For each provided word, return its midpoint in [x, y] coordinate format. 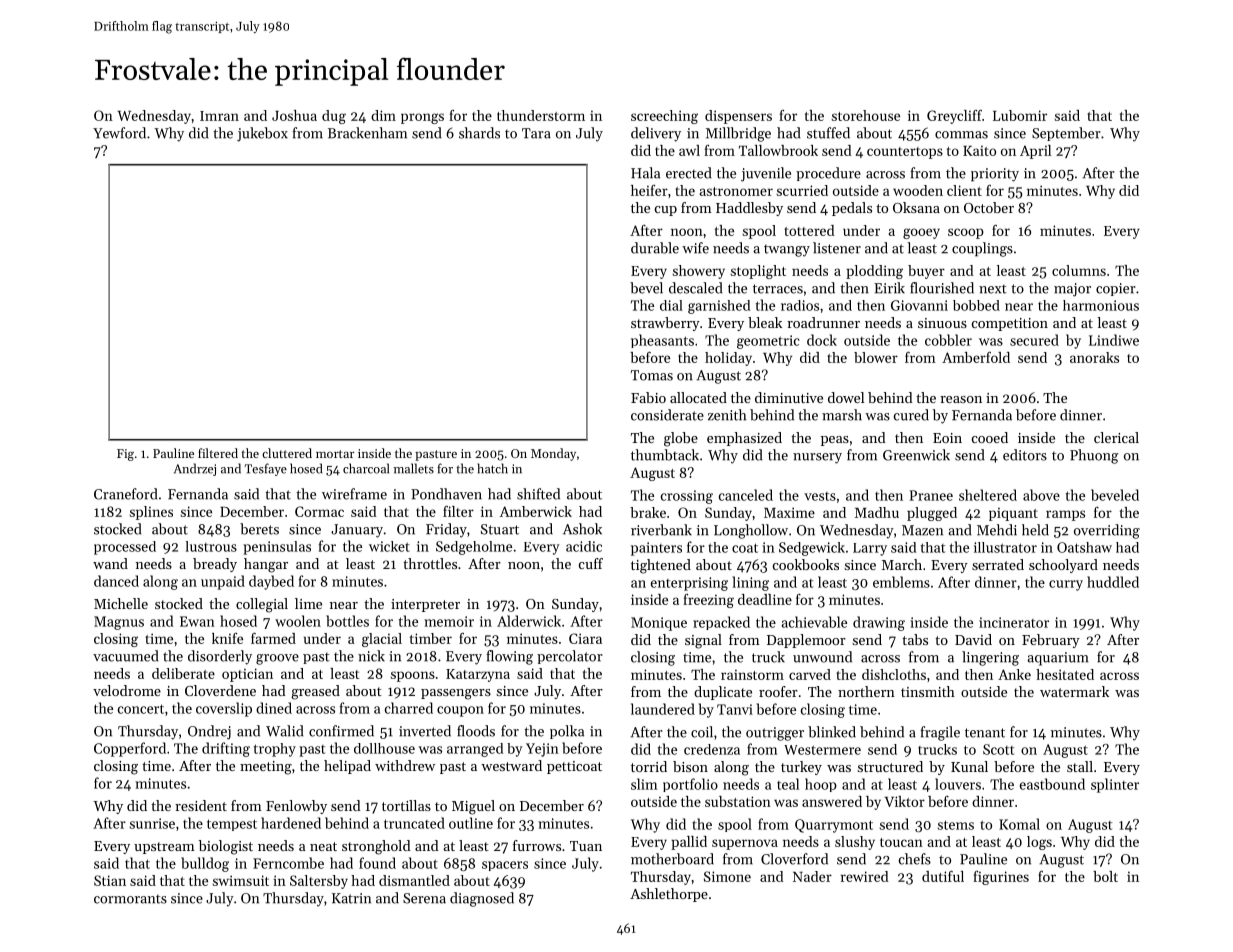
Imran [219, 116]
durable [655, 248]
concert [141, 709]
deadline [765, 599]
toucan [901, 842]
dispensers [738, 117]
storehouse [866, 115]
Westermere [822, 750]
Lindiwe [1114, 340]
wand [110, 563]
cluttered [287, 453]
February [1051, 641]
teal [788, 784]
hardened [291, 823]
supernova [745, 844]
